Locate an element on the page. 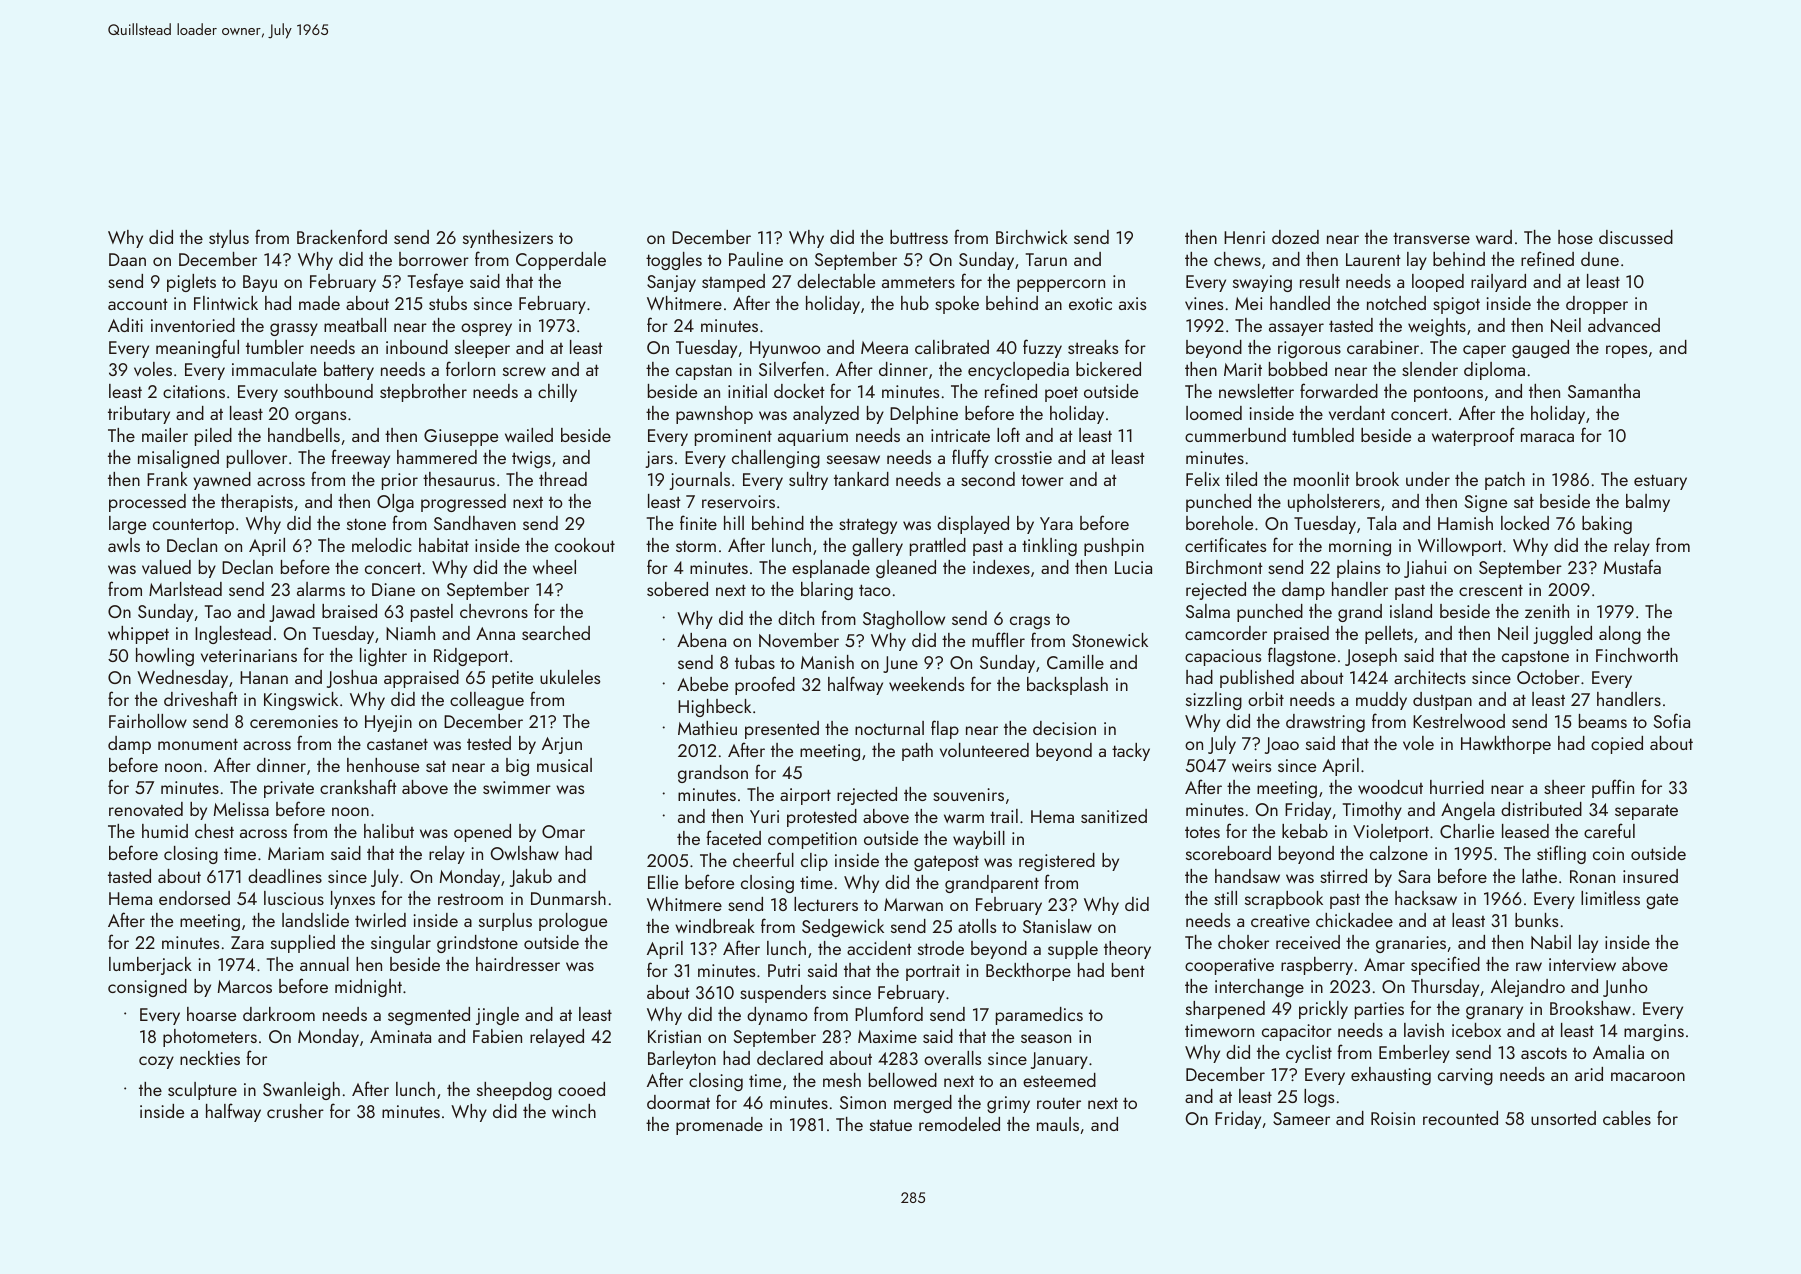  buttress is located at coordinates (919, 237).
